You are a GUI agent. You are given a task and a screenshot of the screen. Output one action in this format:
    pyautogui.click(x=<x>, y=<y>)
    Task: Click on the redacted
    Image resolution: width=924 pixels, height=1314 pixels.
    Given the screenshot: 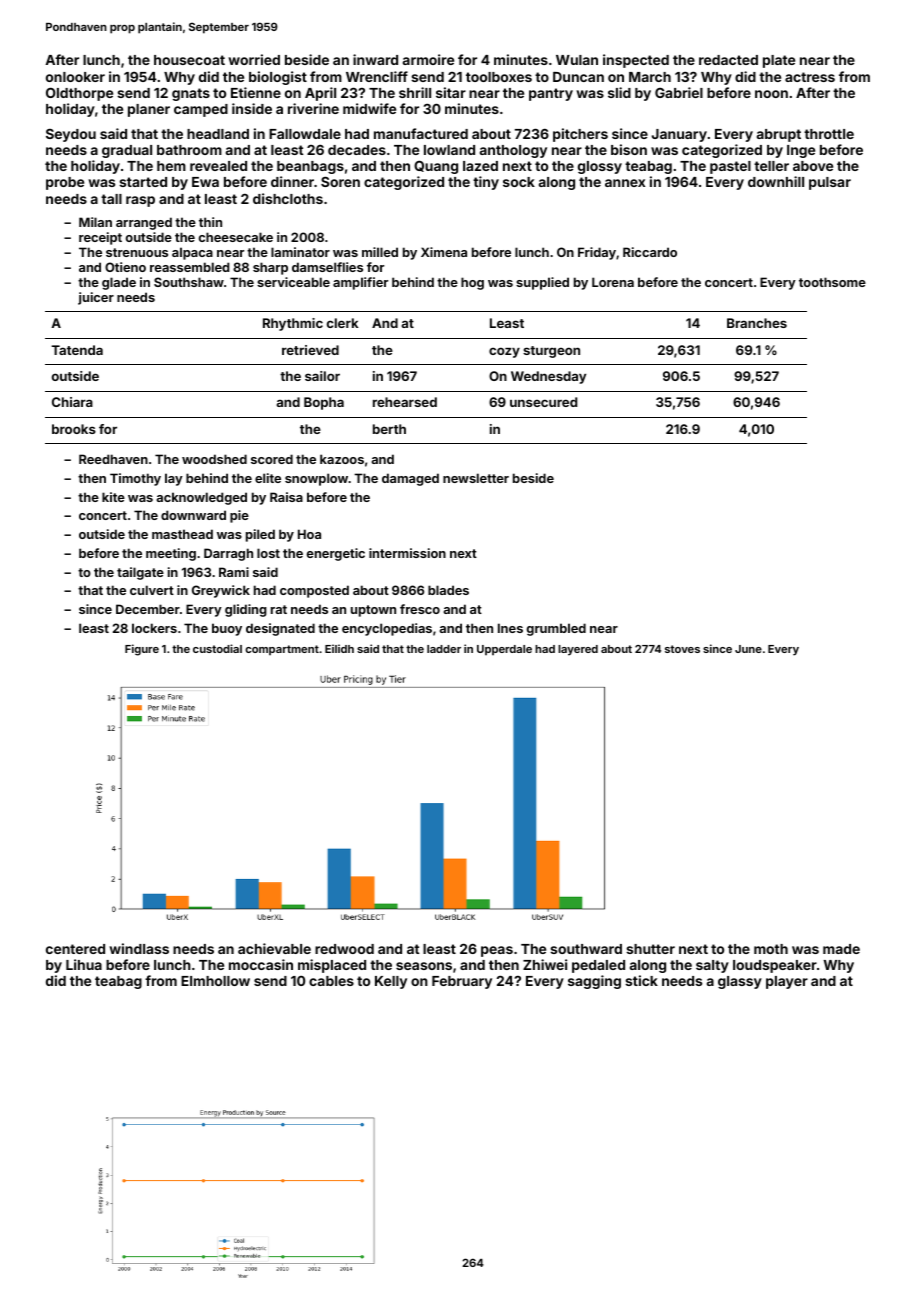 What is the action you would take?
    pyautogui.click(x=728, y=60)
